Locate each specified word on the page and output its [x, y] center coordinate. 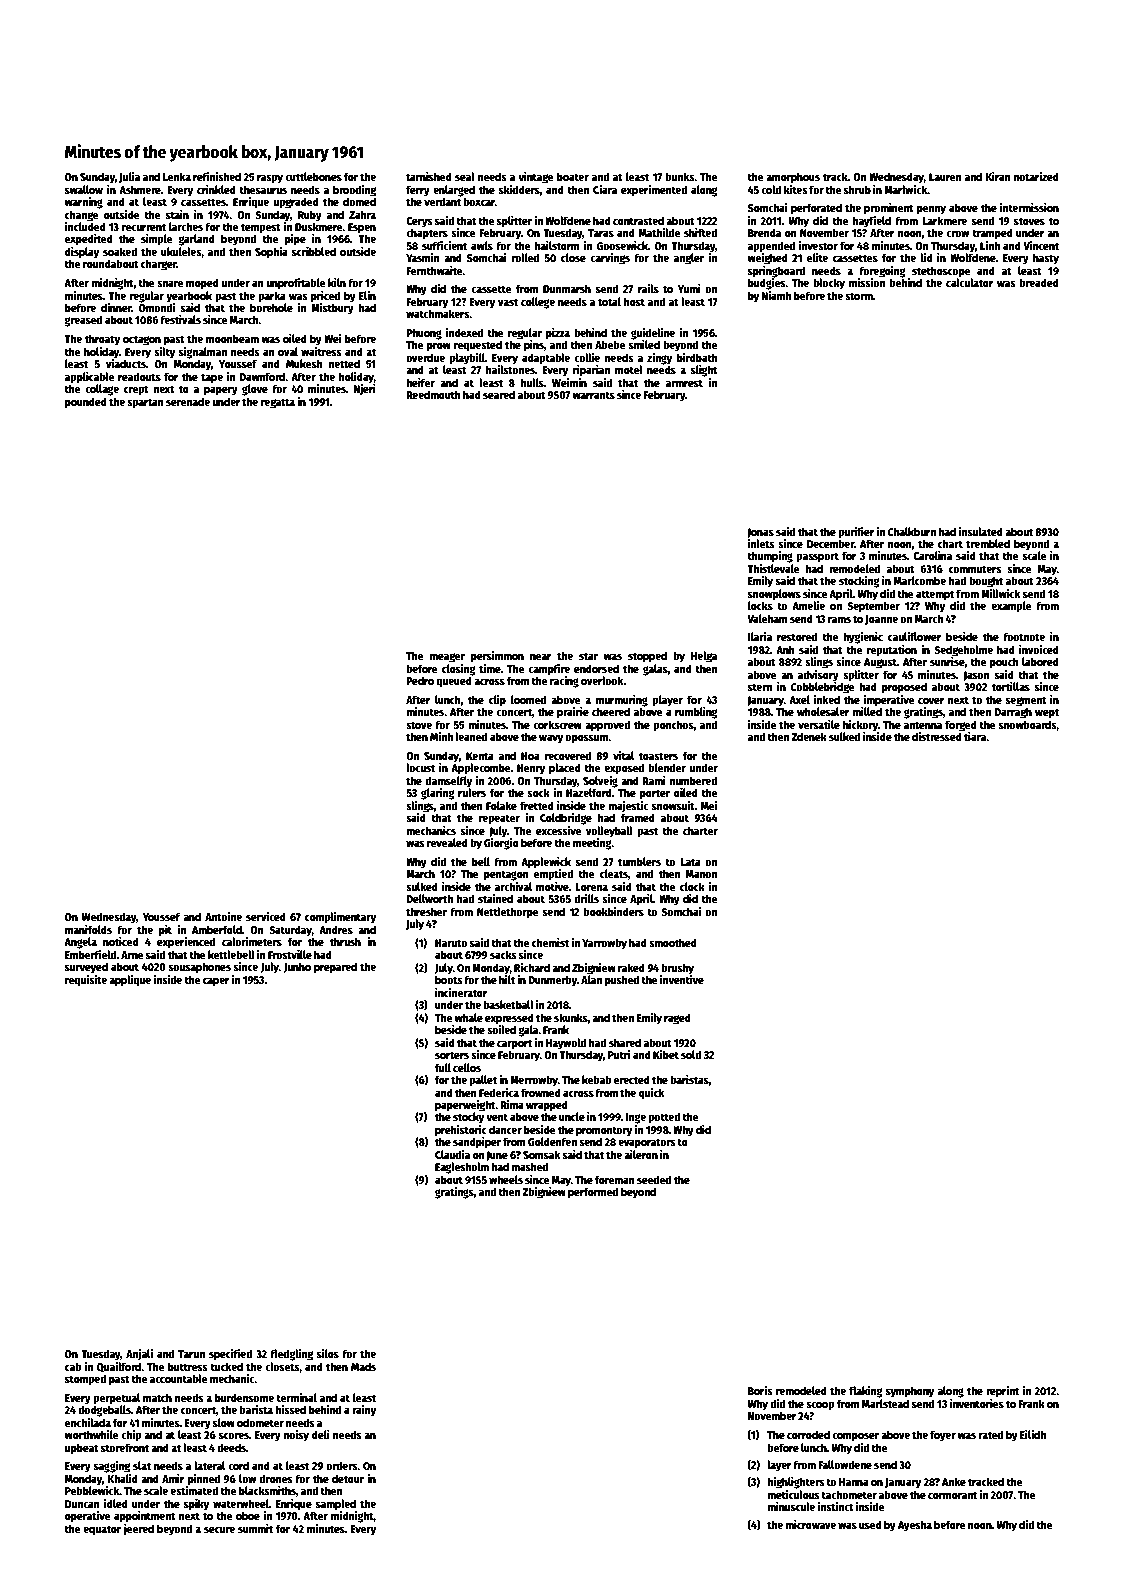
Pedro [420, 680]
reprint [1002, 1392]
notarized [1036, 176]
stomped [85, 1380]
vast [508, 302]
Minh [441, 736]
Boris [760, 1390]
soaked [120, 251]
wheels [506, 1179]
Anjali [139, 1354]
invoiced [1039, 649]
